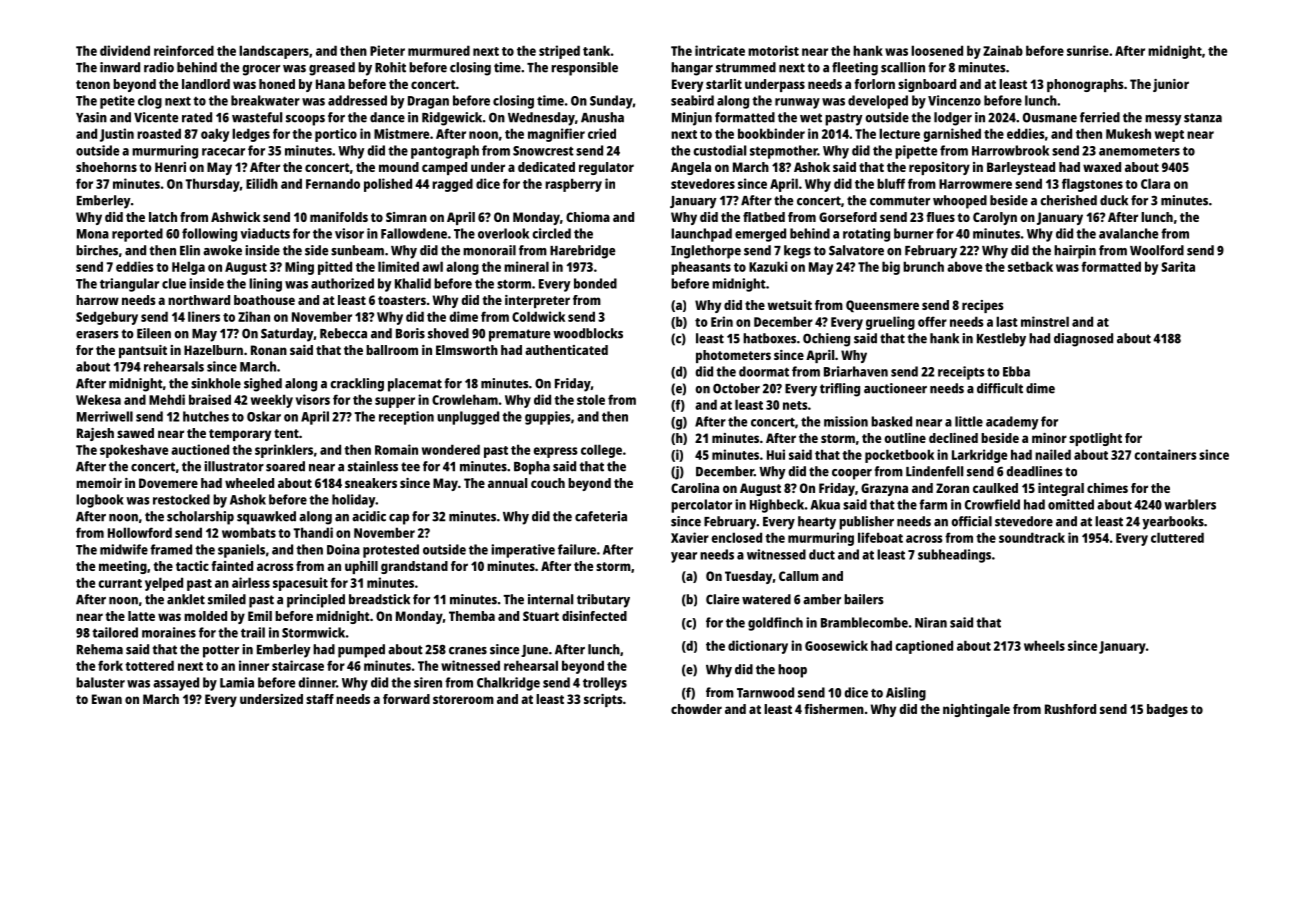 This screenshot has height=924, width=1308. Describe the element at coordinates (934, 471) in the screenshot. I see `Lindenfell` at that location.
